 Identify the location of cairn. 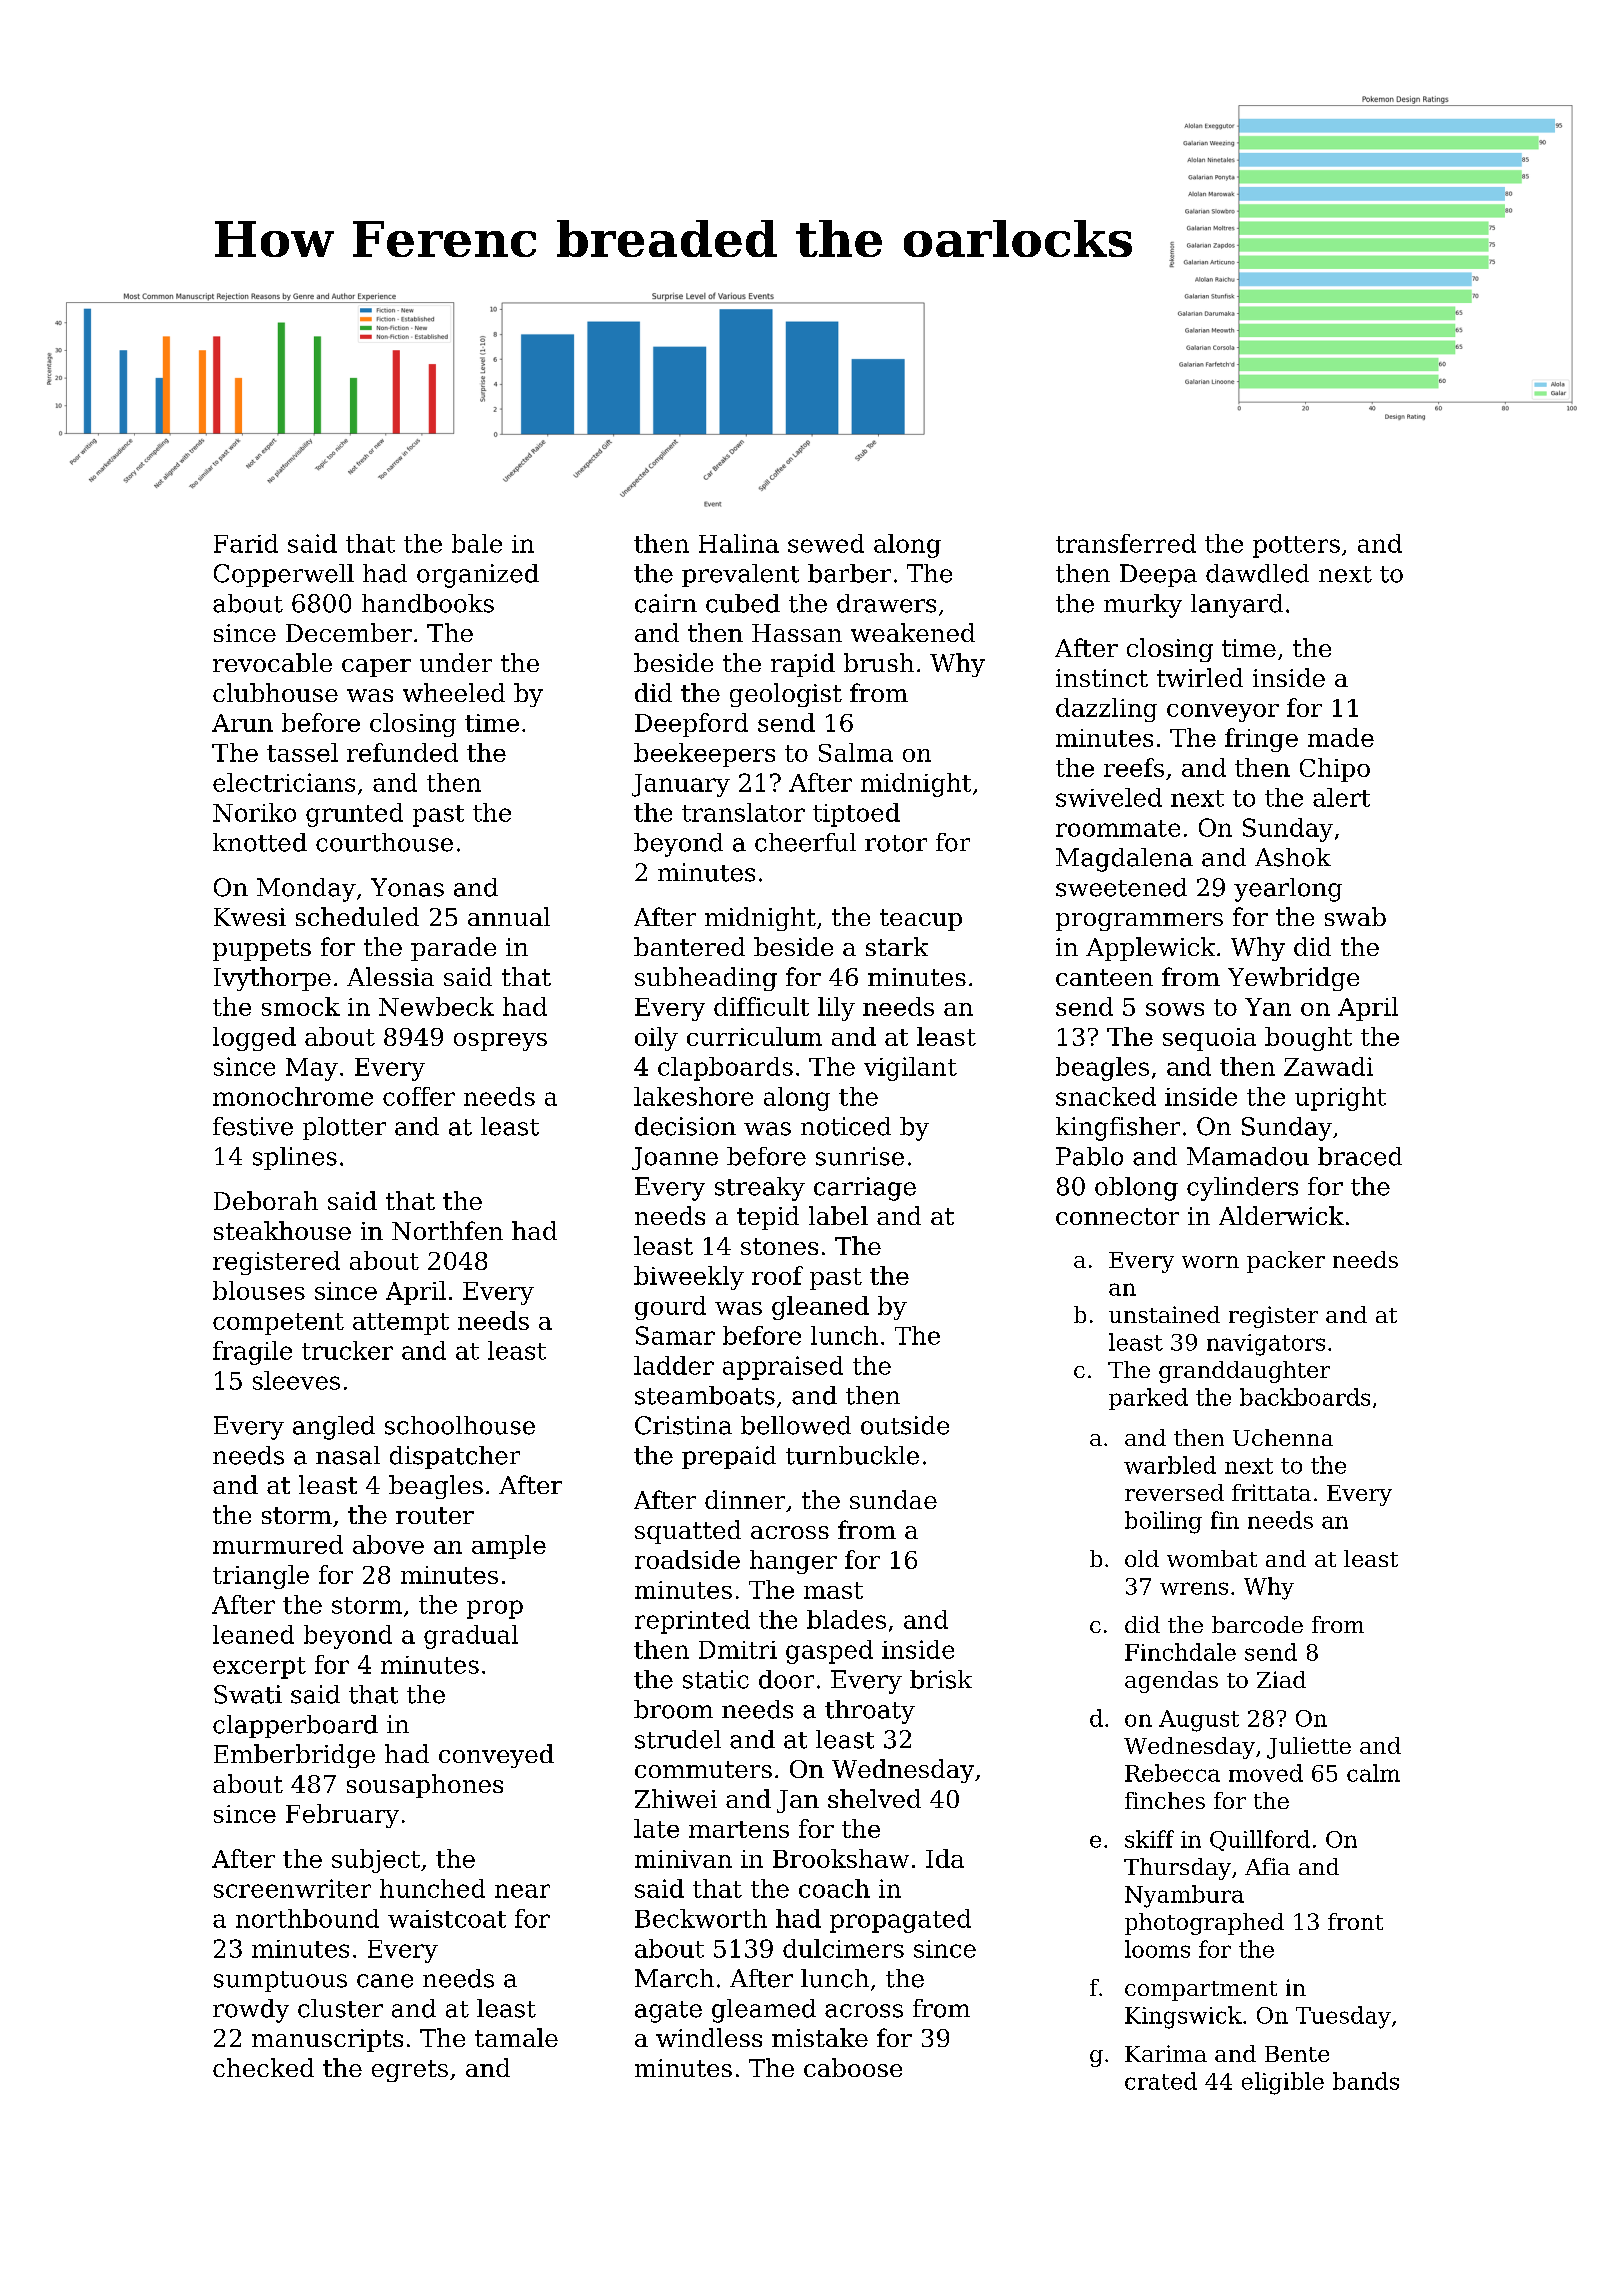
(666, 603).
